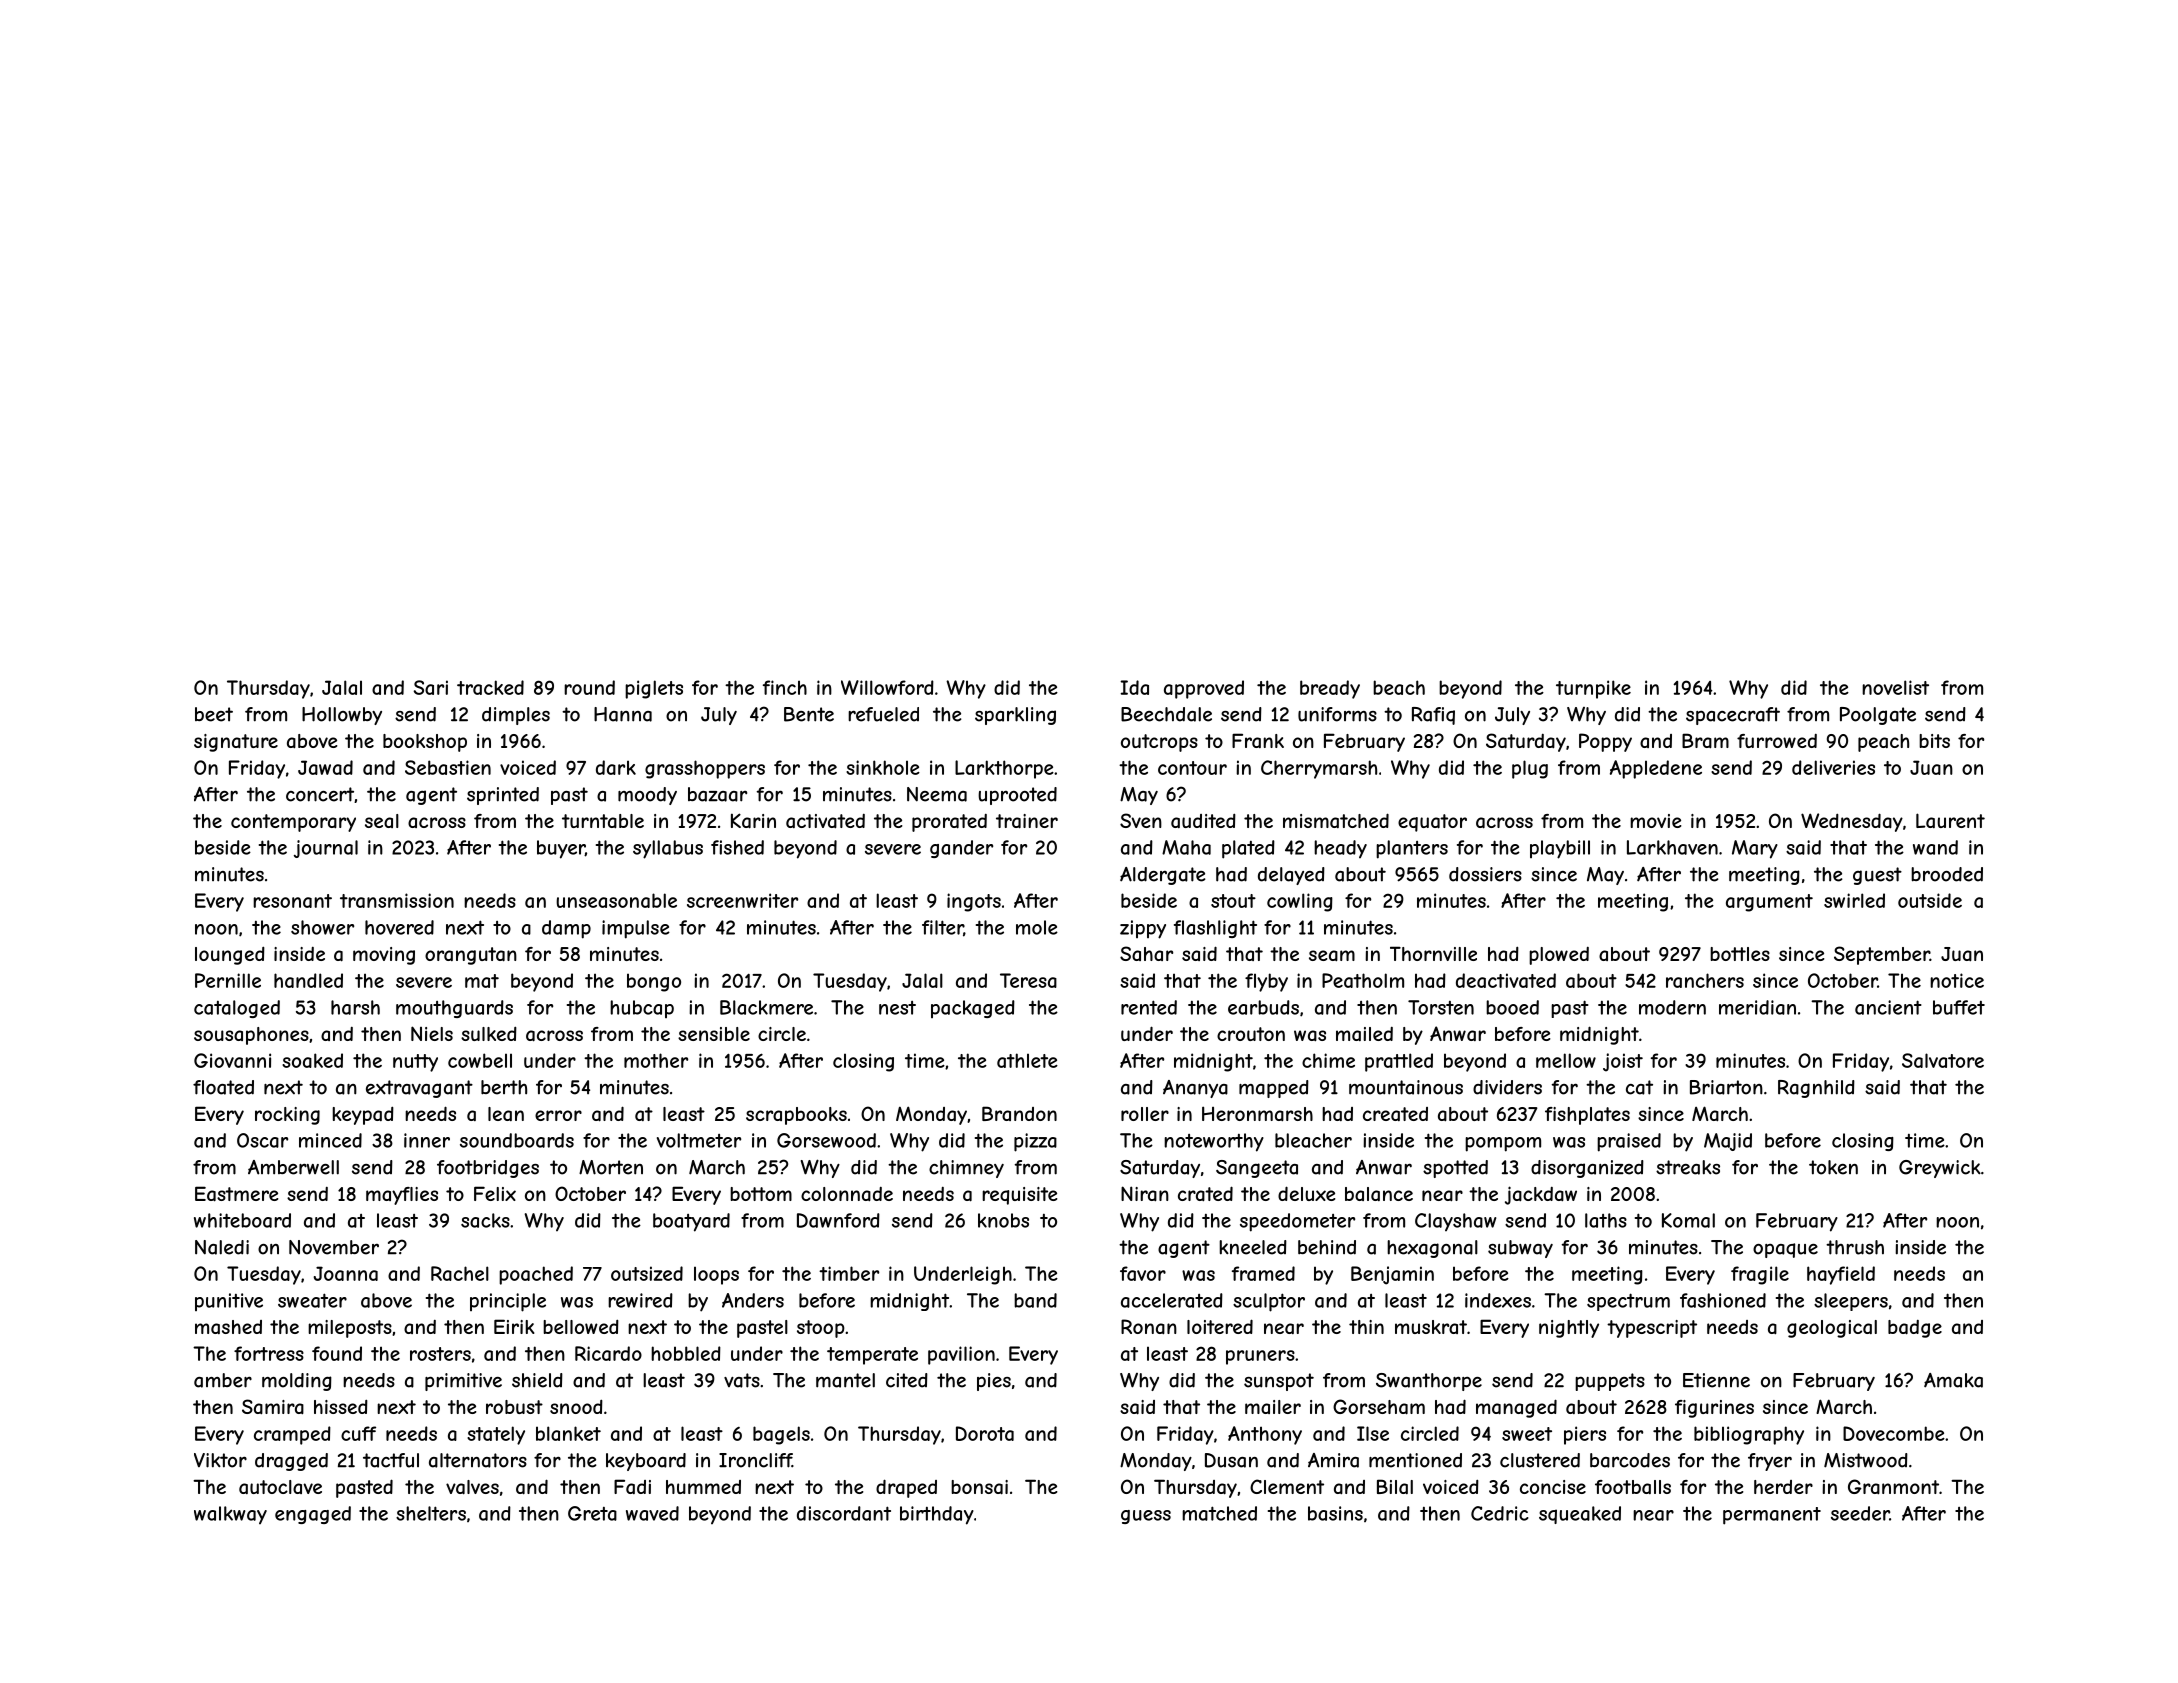  Describe the element at coordinates (1145, 1194) in the screenshot. I see `Niran` at that location.
